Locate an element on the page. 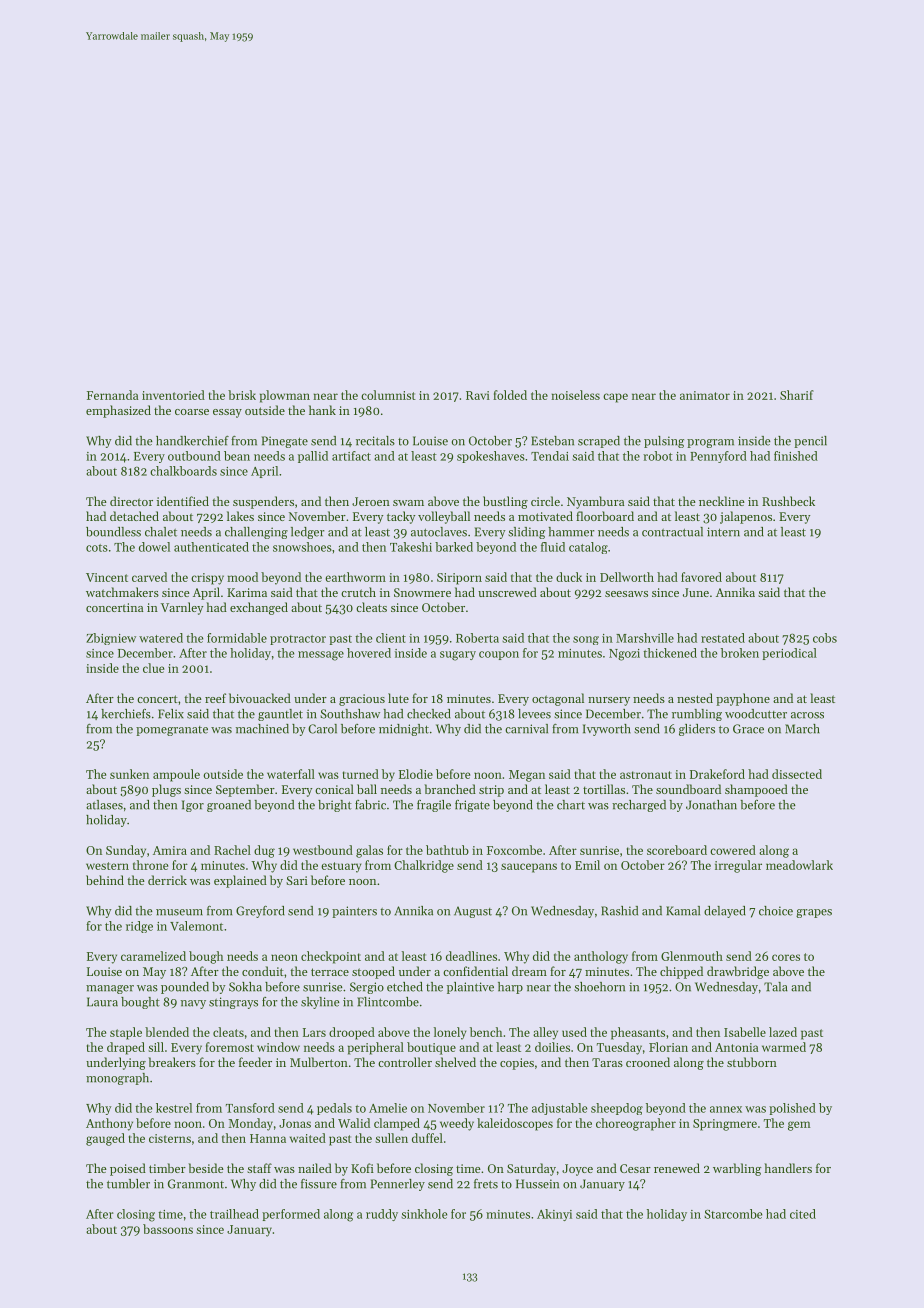  Springmere is located at coordinates (725, 1125).
